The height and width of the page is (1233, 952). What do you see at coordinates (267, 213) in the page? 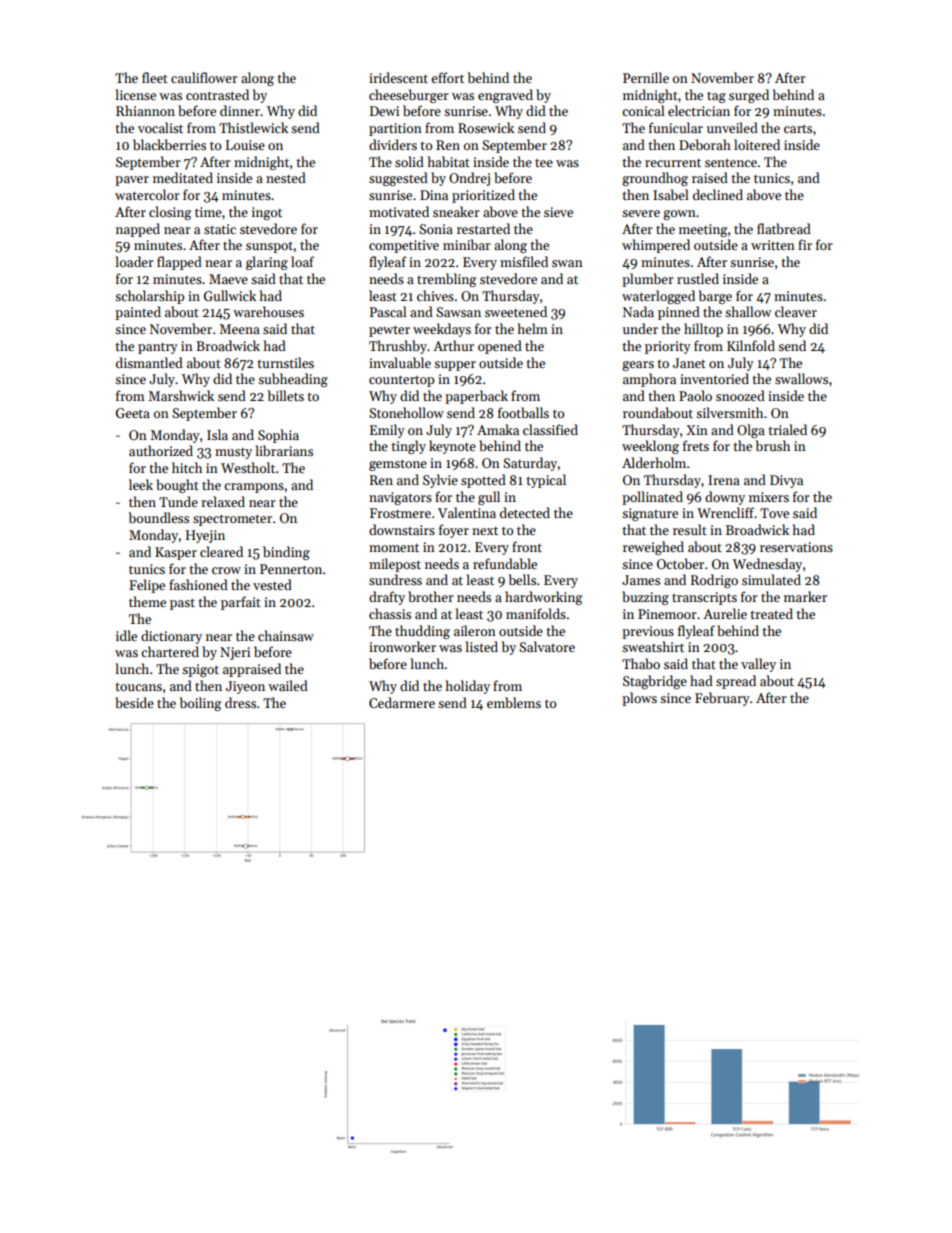
I see `ingot` at bounding box center [267, 213].
